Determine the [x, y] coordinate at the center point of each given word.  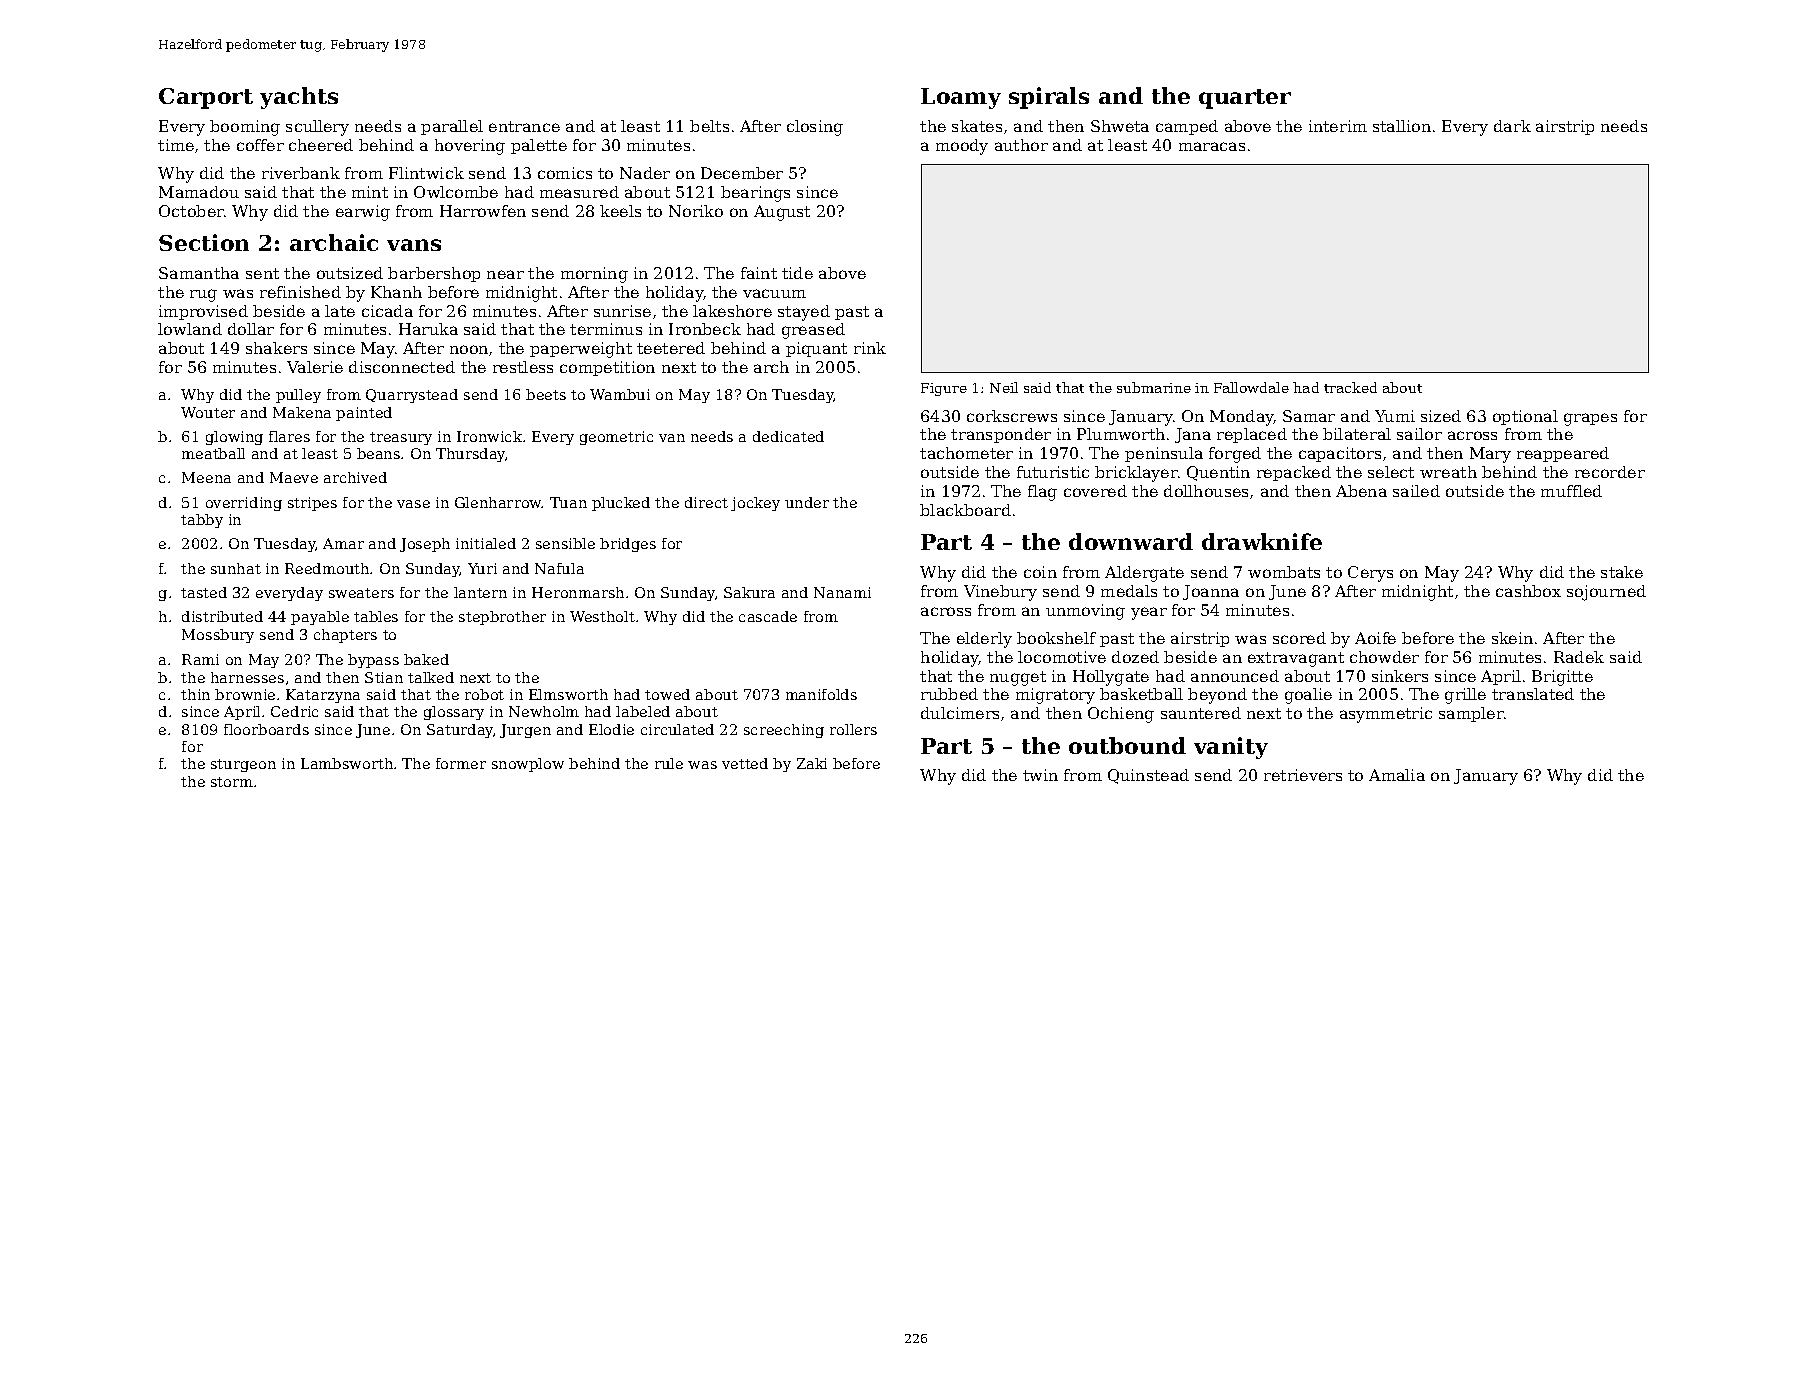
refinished [300, 292]
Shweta [1120, 126]
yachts [299, 98]
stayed [804, 313]
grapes [1590, 419]
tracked [1350, 387]
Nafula [559, 568]
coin [1040, 572]
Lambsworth [347, 763]
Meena [206, 477]
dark [1512, 126]
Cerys [1370, 574]
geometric [616, 438]
